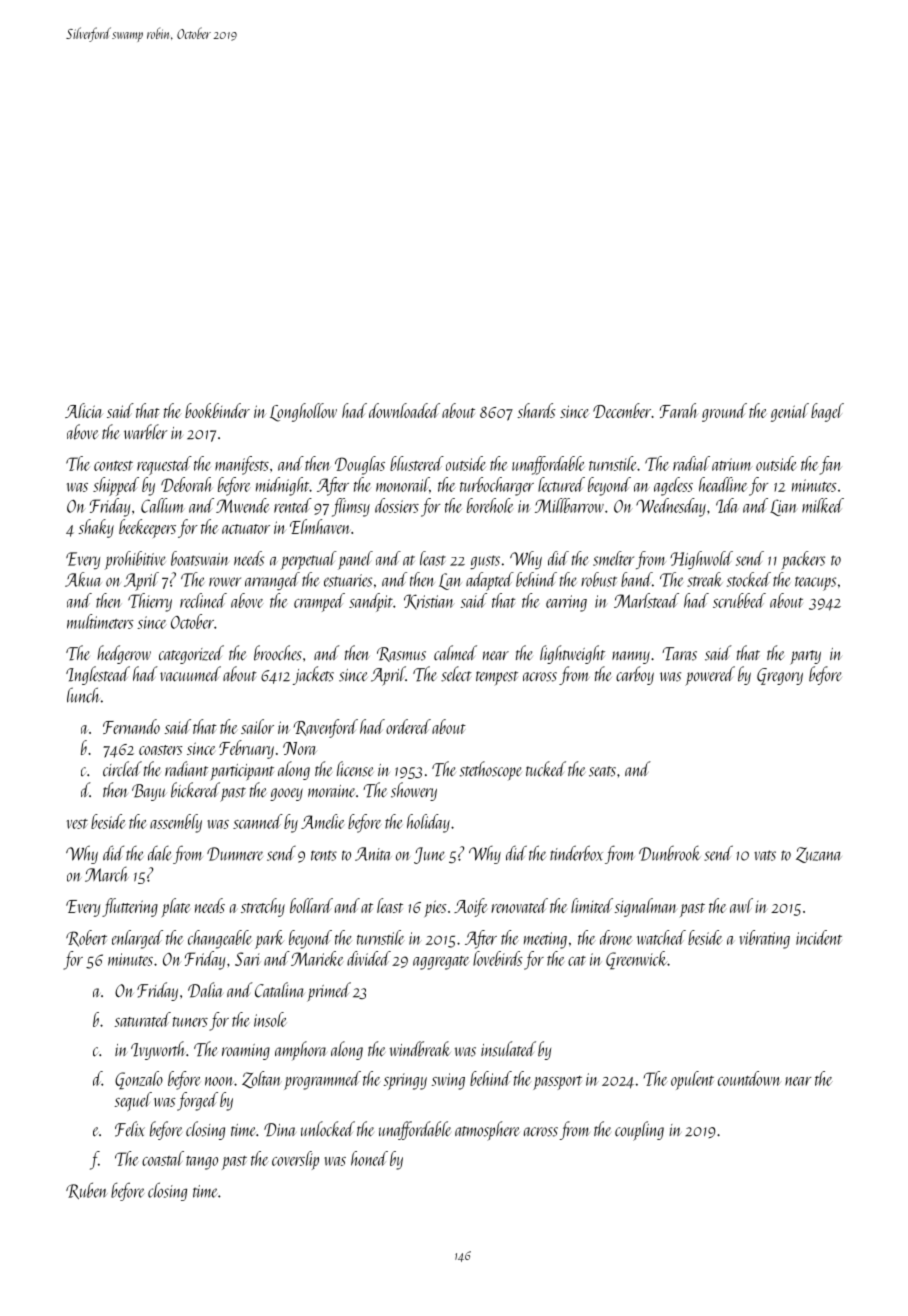 Image resolution: width=908 pixels, height=1316 pixels. Describe the element at coordinates (369, 1158) in the screenshot. I see `honed` at that location.
